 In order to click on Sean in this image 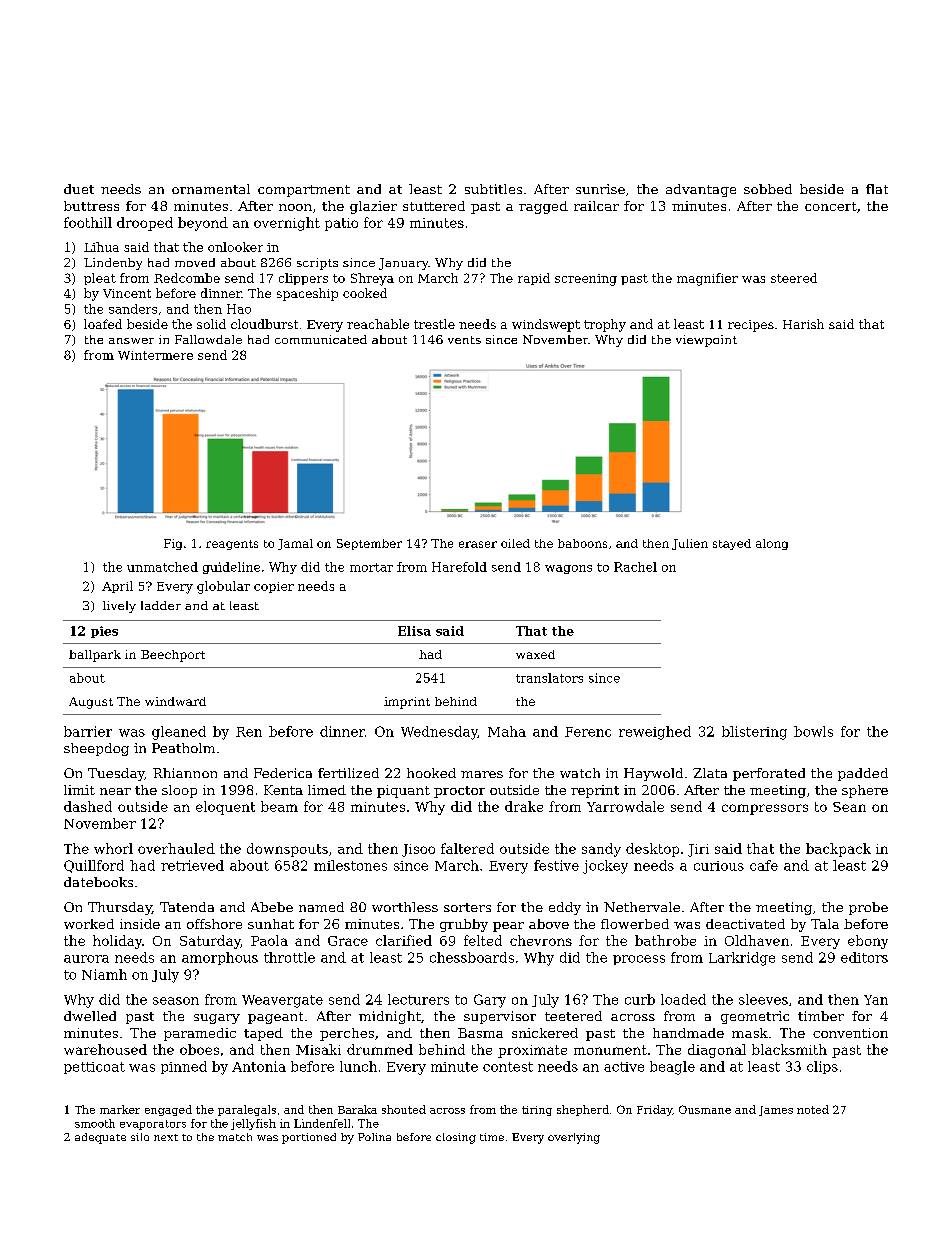, I will do `click(849, 807)`.
